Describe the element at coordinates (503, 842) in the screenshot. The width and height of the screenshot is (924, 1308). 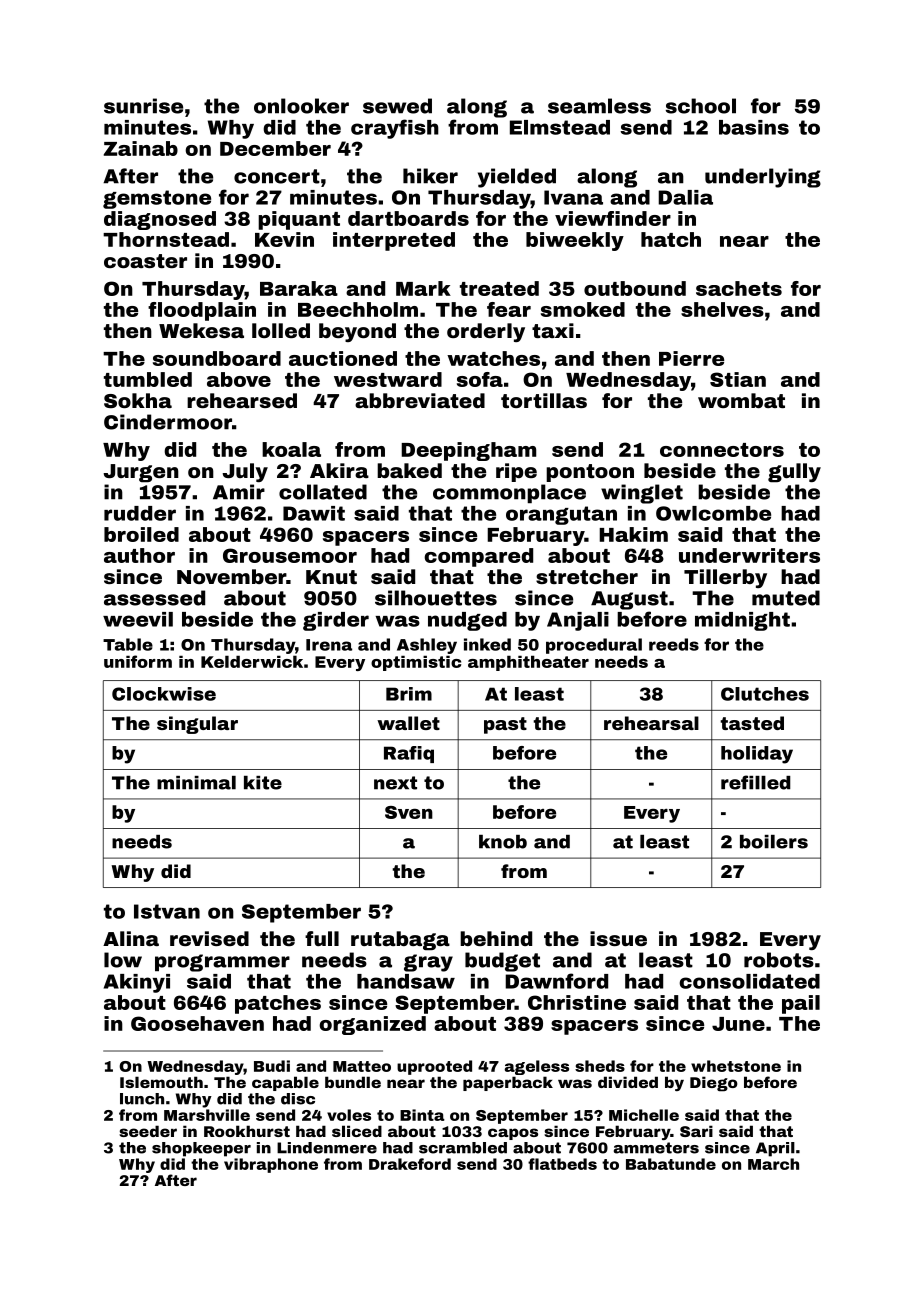
I see `knob` at that location.
